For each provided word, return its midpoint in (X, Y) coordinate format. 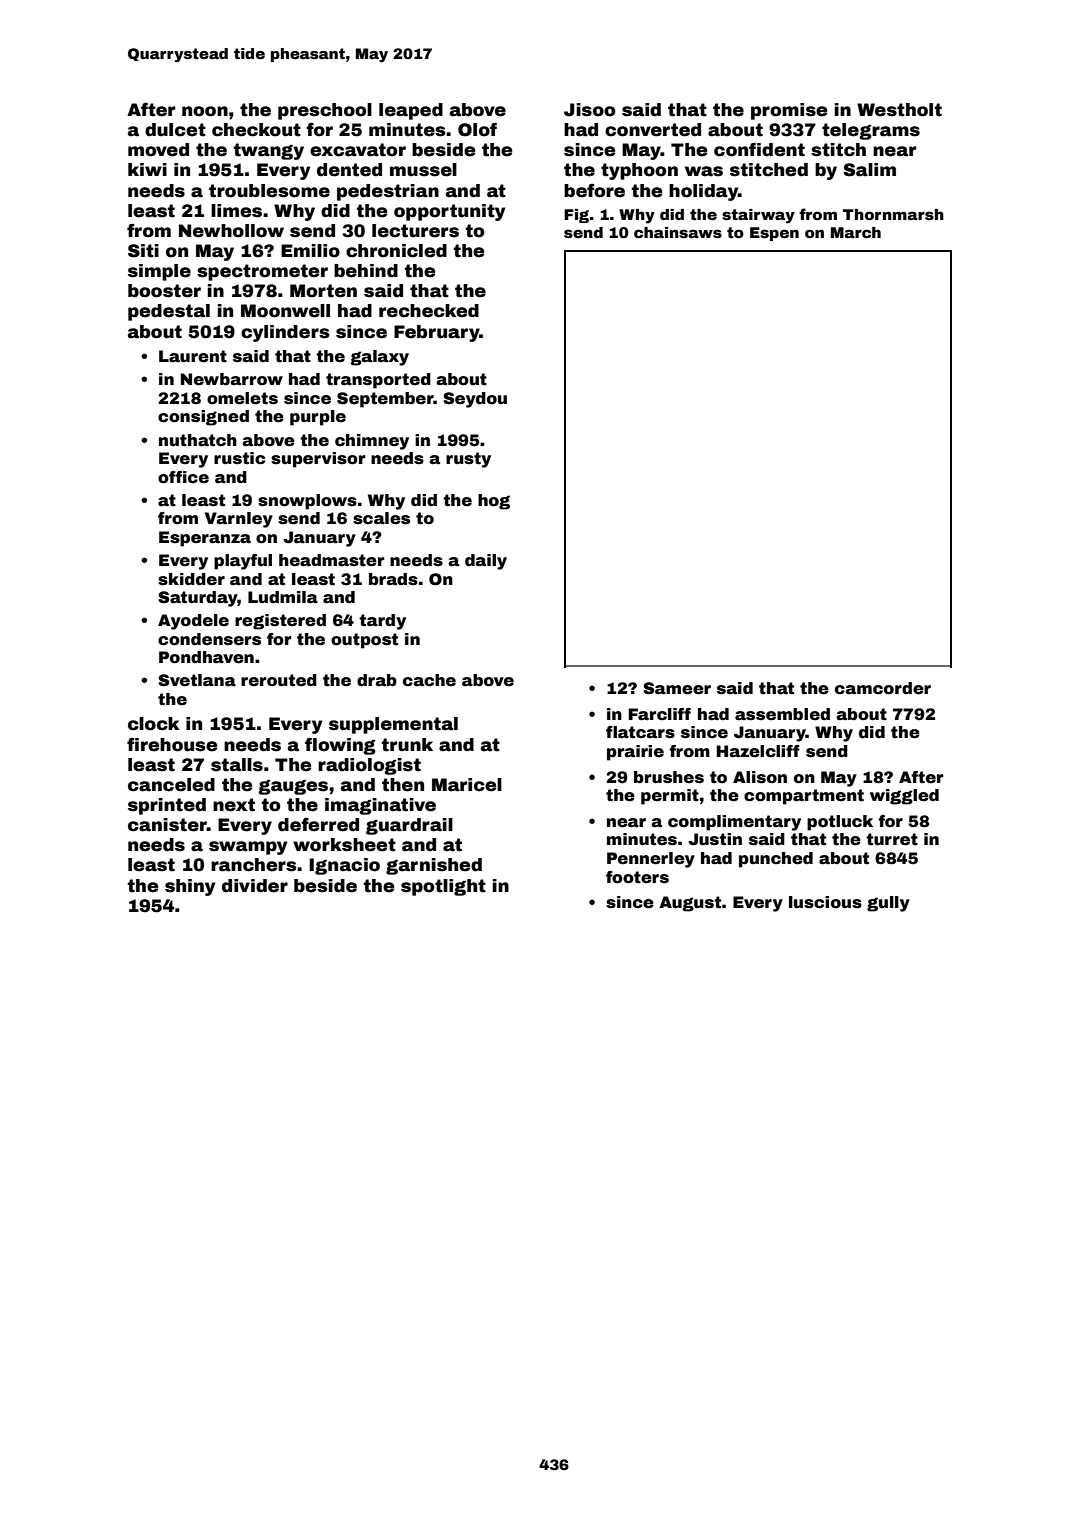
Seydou (475, 400)
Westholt (899, 110)
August (690, 904)
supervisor (318, 460)
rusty (468, 460)
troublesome (269, 191)
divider (255, 886)
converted (653, 130)
